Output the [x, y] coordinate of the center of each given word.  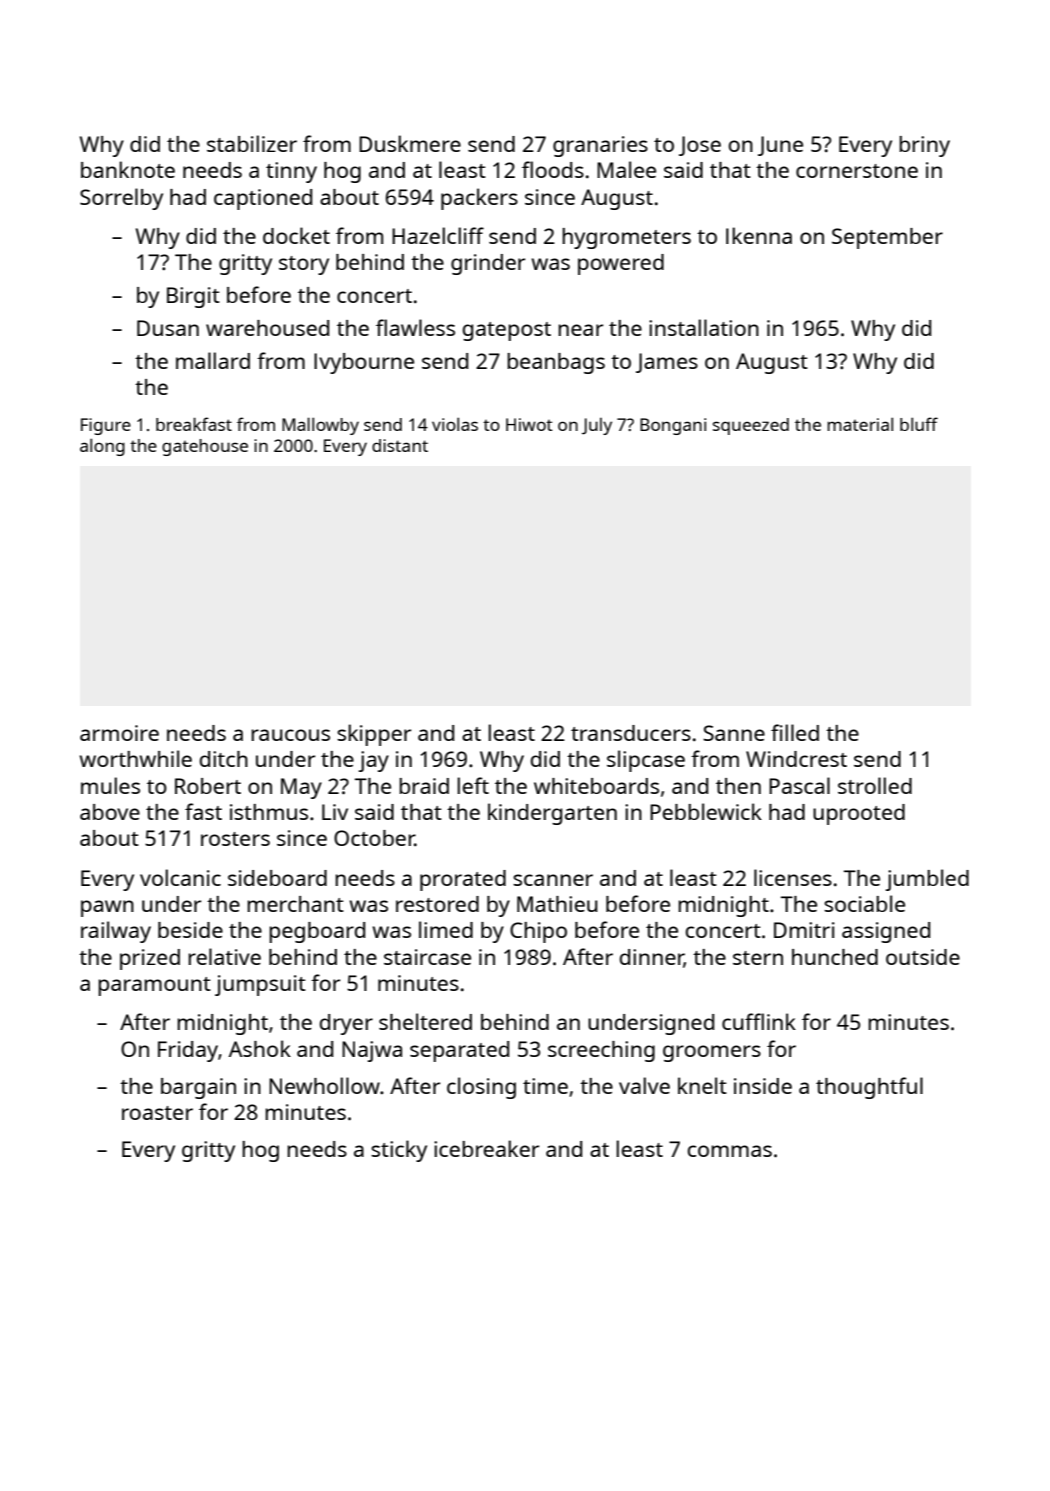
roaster [157, 1113]
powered [621, 264]
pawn [107, 908]
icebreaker [486, 1148]
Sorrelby [121, 199]
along [102, 447]
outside [923, 957]
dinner [652, 958]
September [887, 238]
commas [730, 1151]
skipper [374, 735]
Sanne [734, 733]
